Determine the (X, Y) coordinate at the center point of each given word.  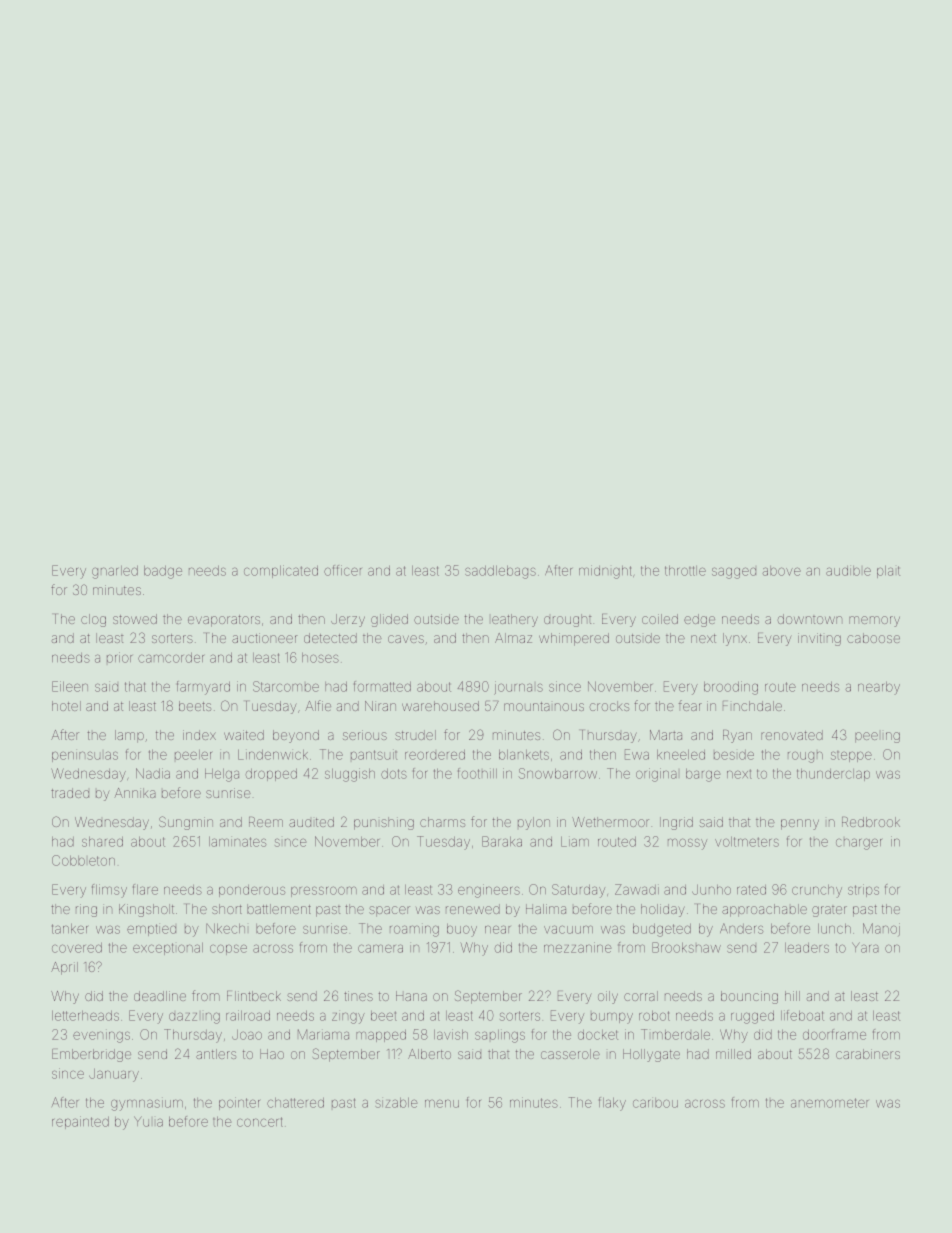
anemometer (829, 1103)
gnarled (115, 572)
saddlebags (500, 572)
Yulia (148, 1121)
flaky (612, 1104)
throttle (685, 571)
